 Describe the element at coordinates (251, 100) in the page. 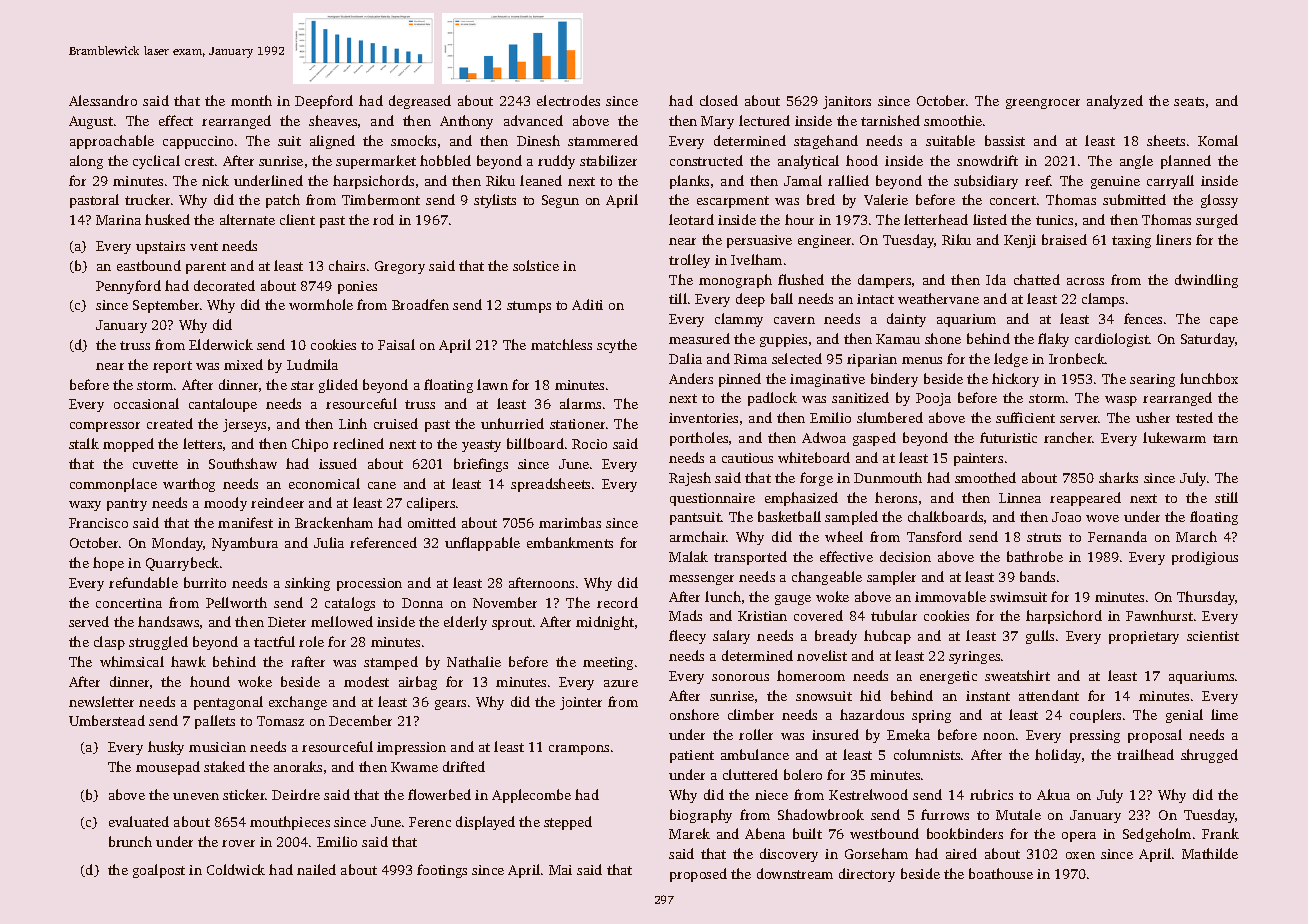

I see `month` at that location.
